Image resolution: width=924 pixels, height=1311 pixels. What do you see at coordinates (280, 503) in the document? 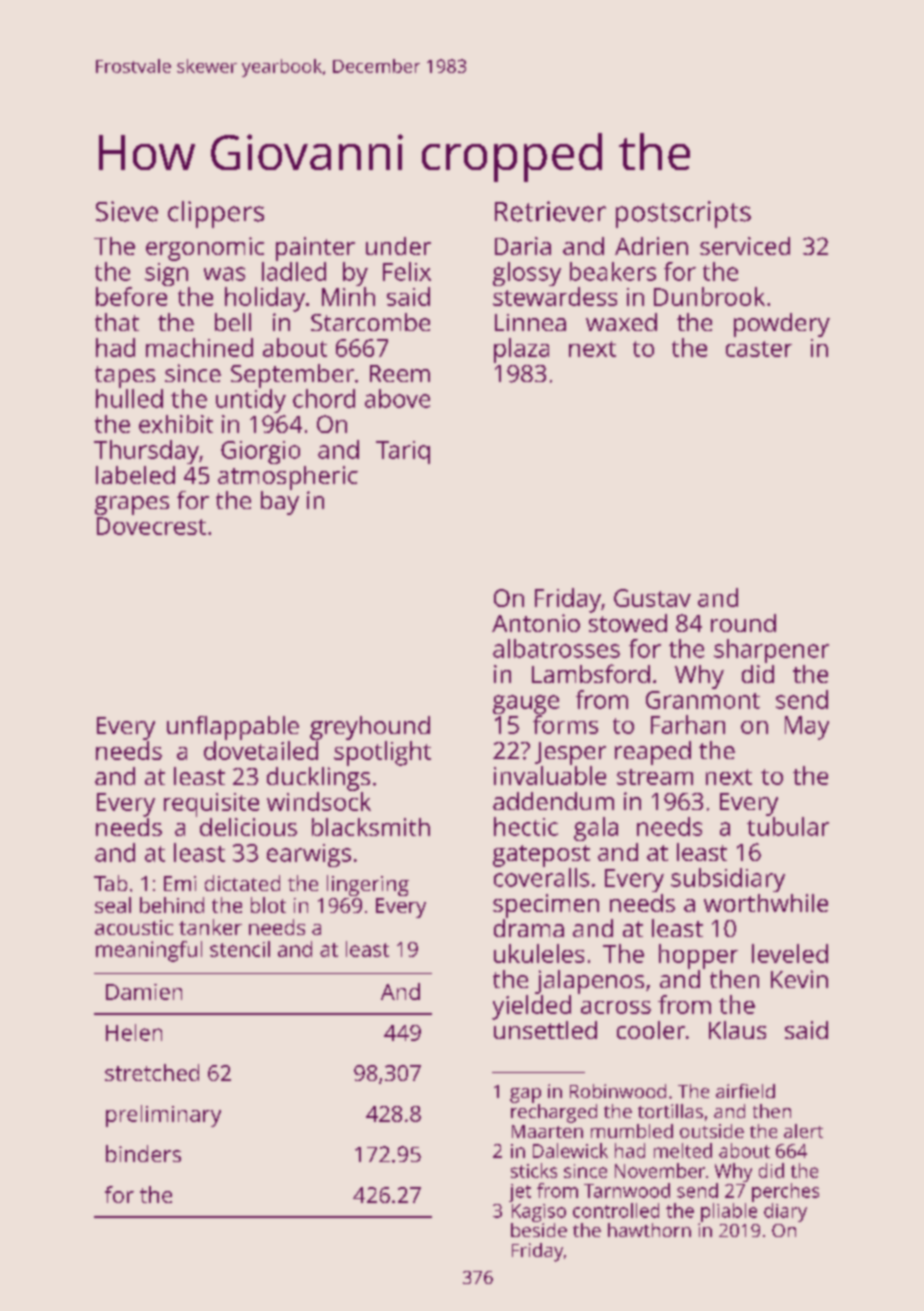
I see `bay` at bounding box center [280, 503].
